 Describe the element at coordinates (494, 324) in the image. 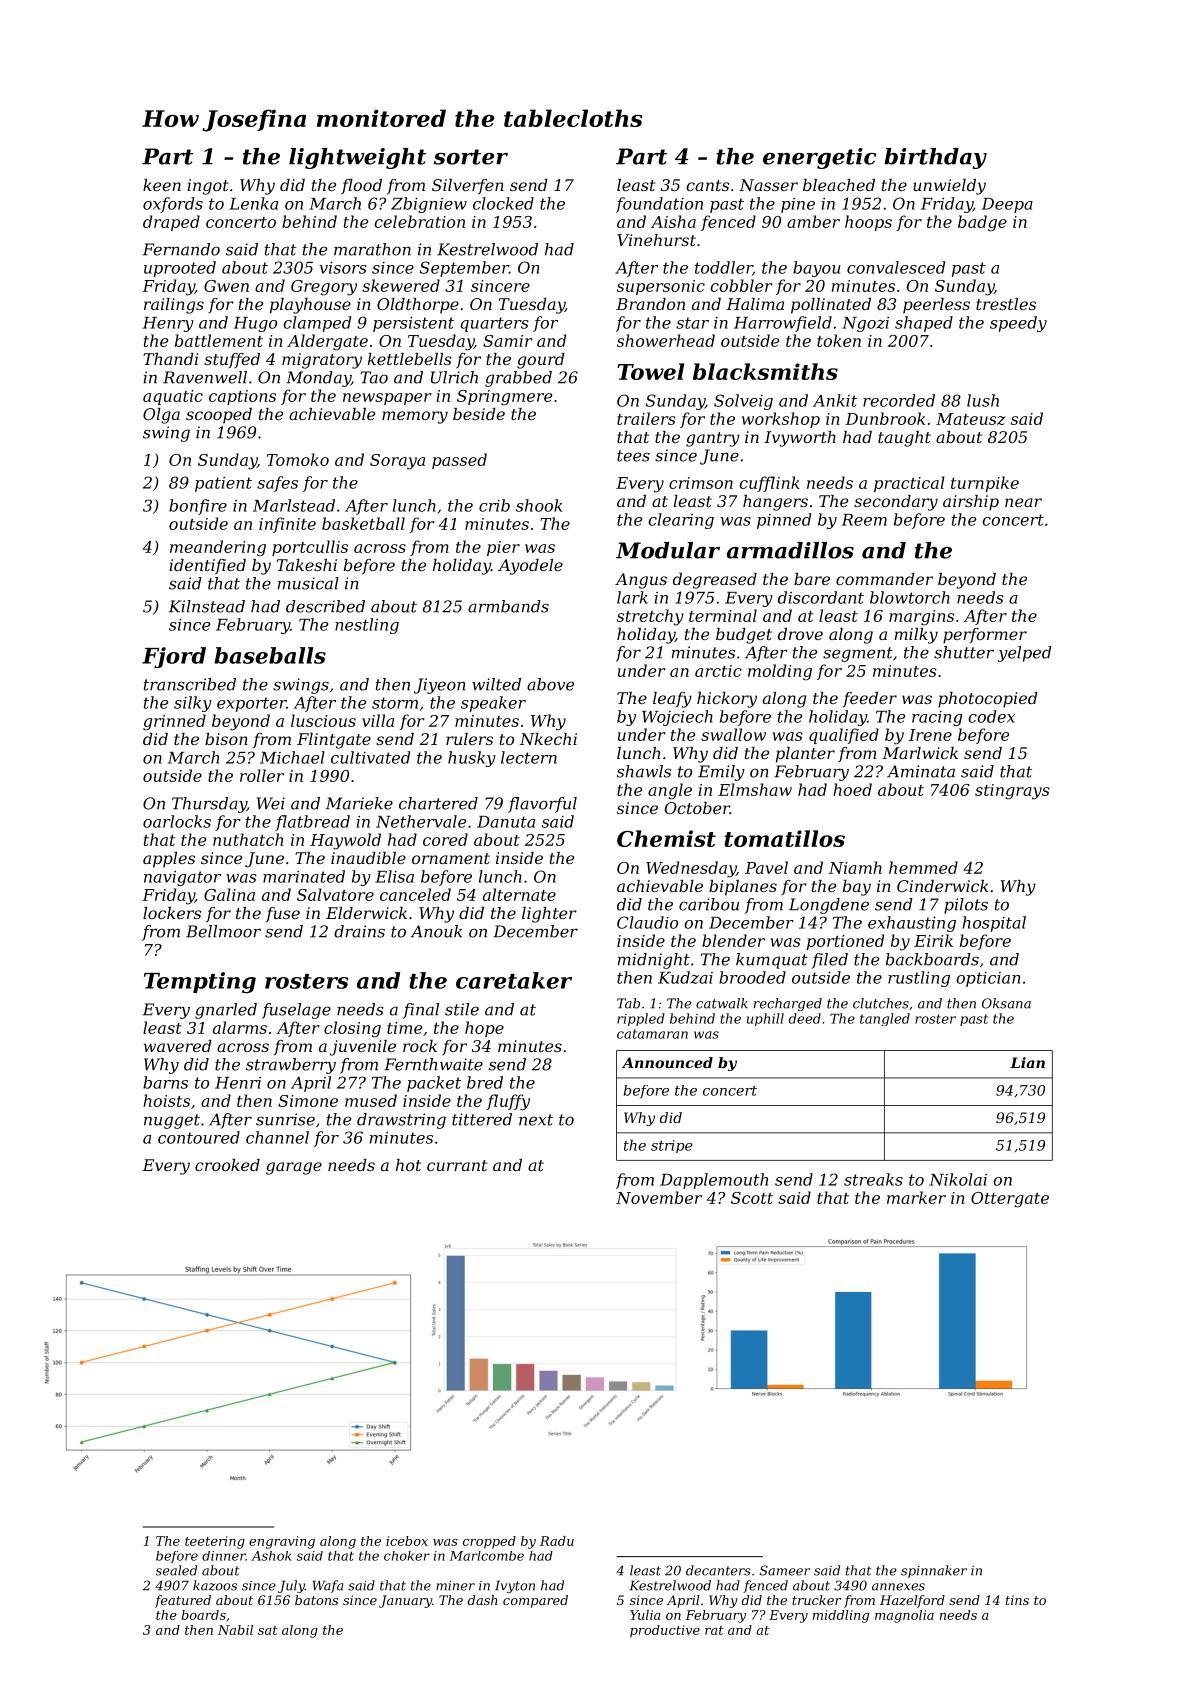

I see `quarters` at that location.
